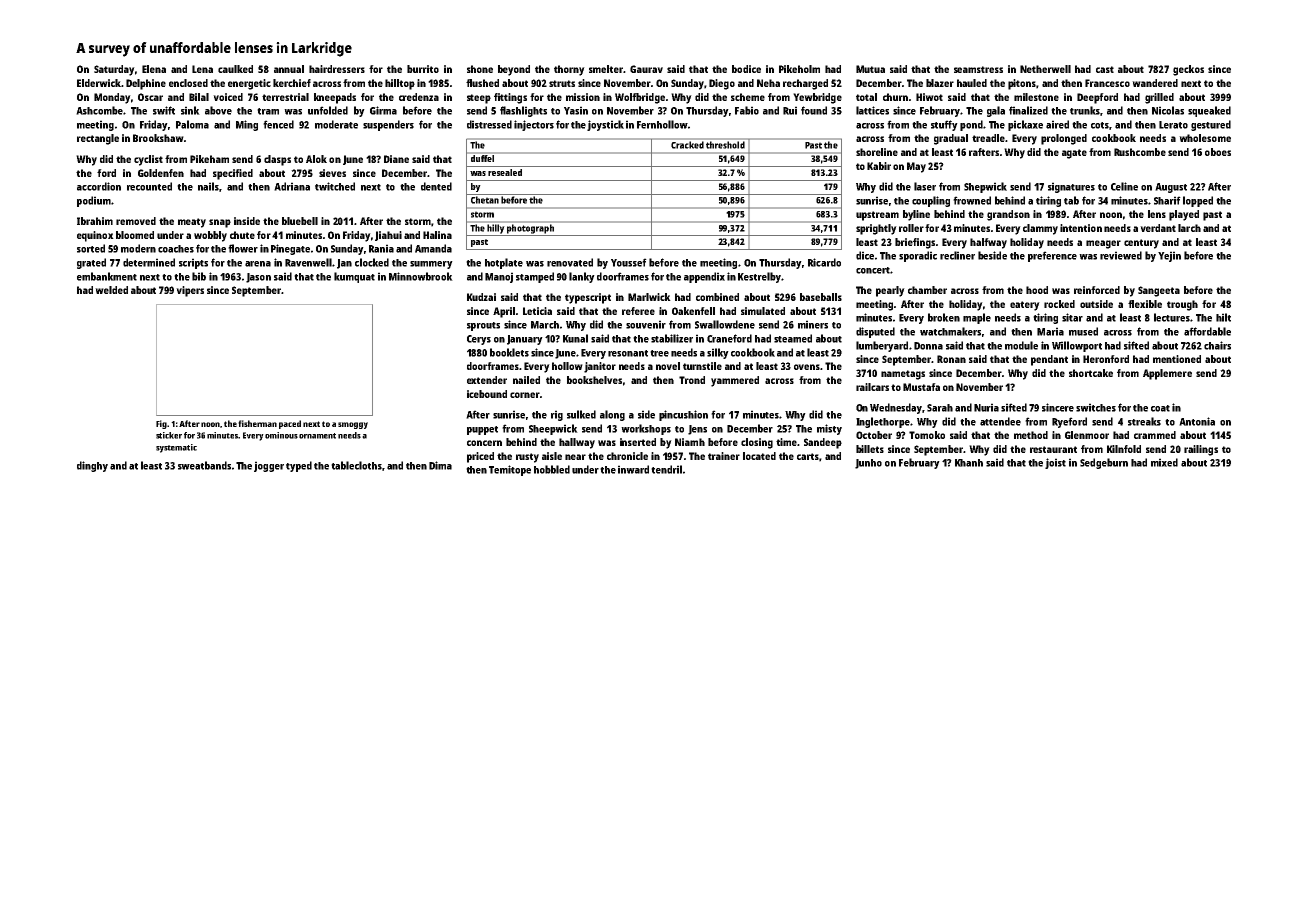  What do you see at coordinates (480, 69) in the screenshot?
I see `shone` at bounding box center [480, 69].
